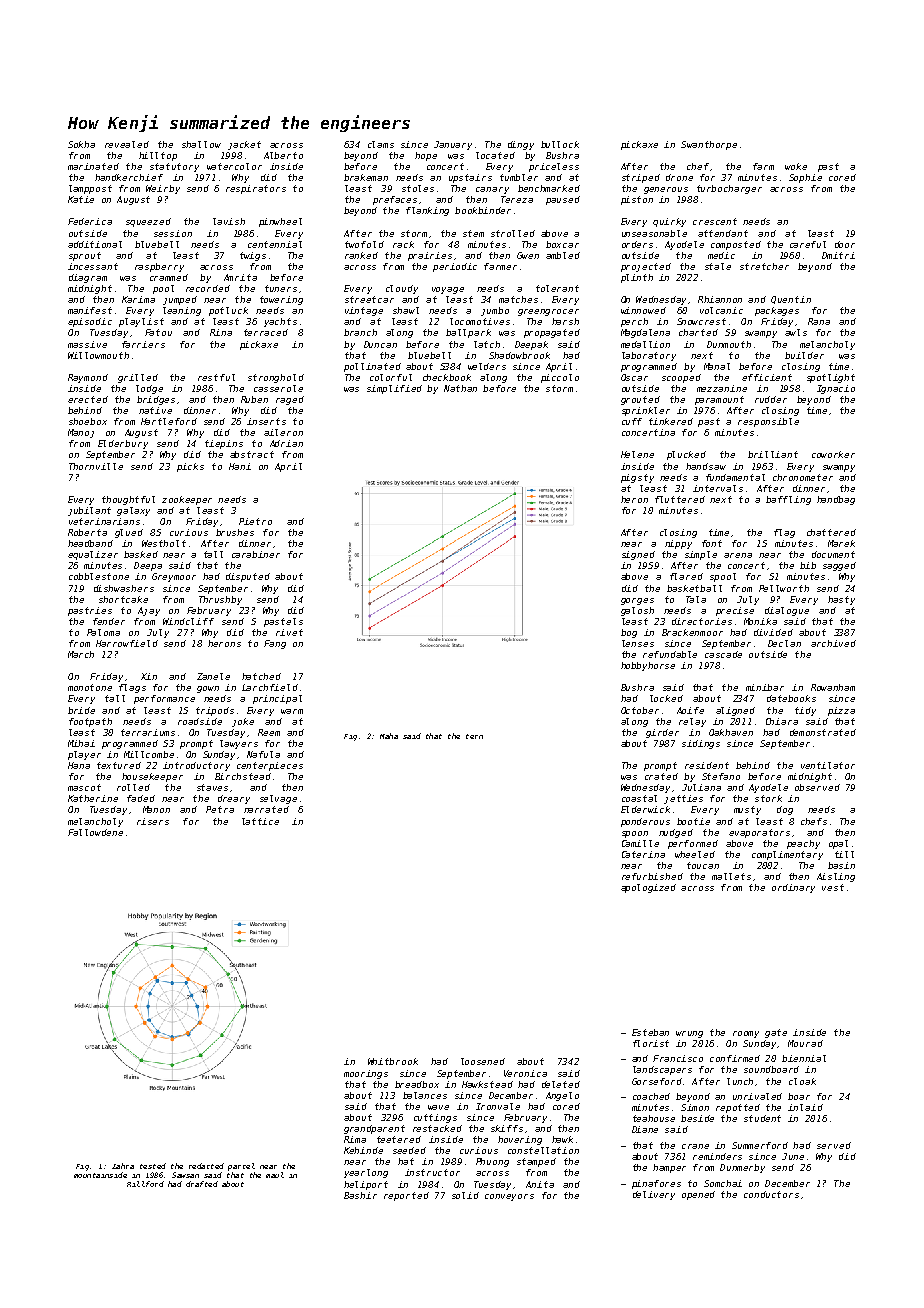 The image size is (924, 1308). I want to click on woke, so click(796, 166).
